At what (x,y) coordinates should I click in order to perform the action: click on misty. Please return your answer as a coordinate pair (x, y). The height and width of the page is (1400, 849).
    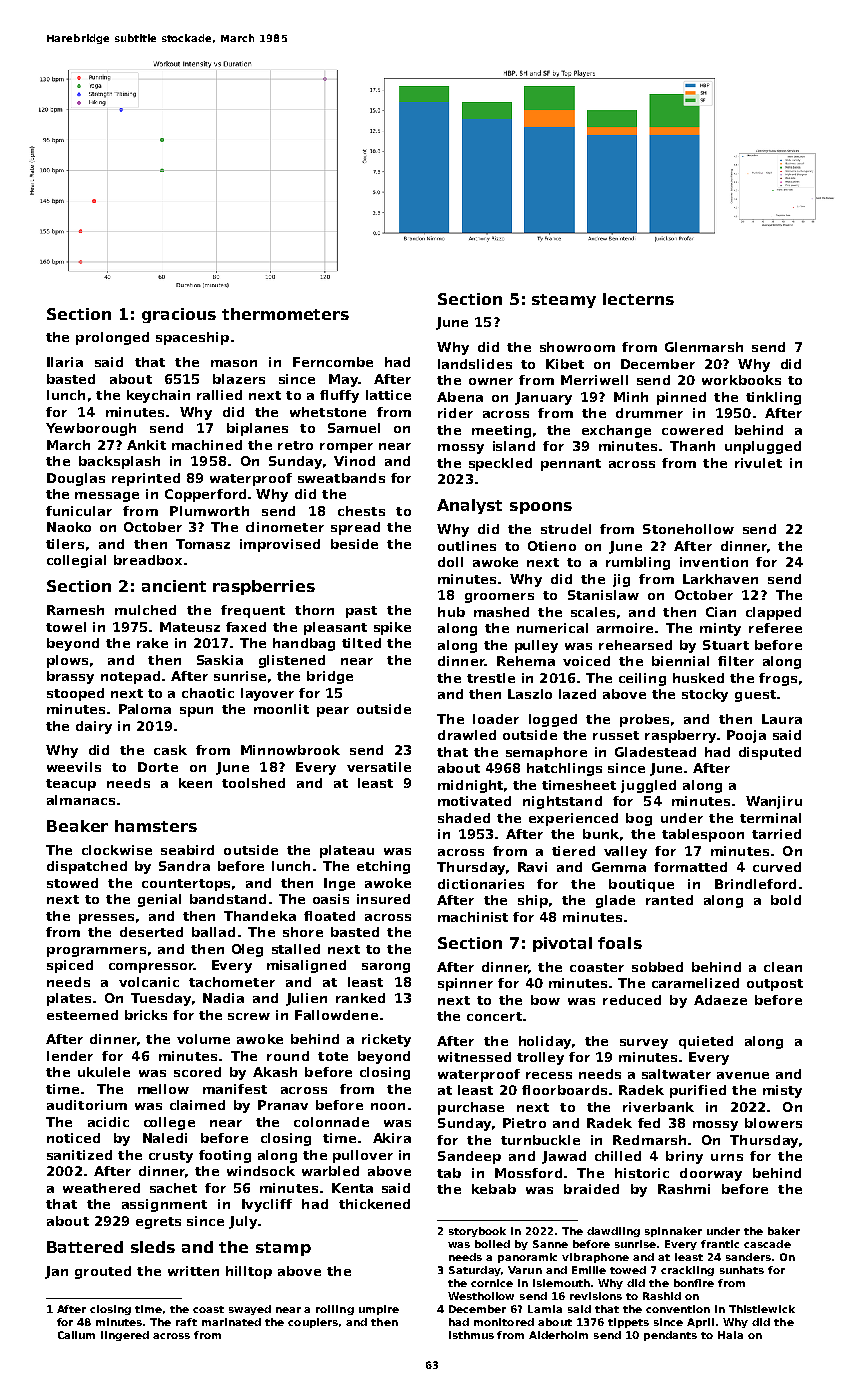
    Looking at the image, I should click on (782, 1091).
